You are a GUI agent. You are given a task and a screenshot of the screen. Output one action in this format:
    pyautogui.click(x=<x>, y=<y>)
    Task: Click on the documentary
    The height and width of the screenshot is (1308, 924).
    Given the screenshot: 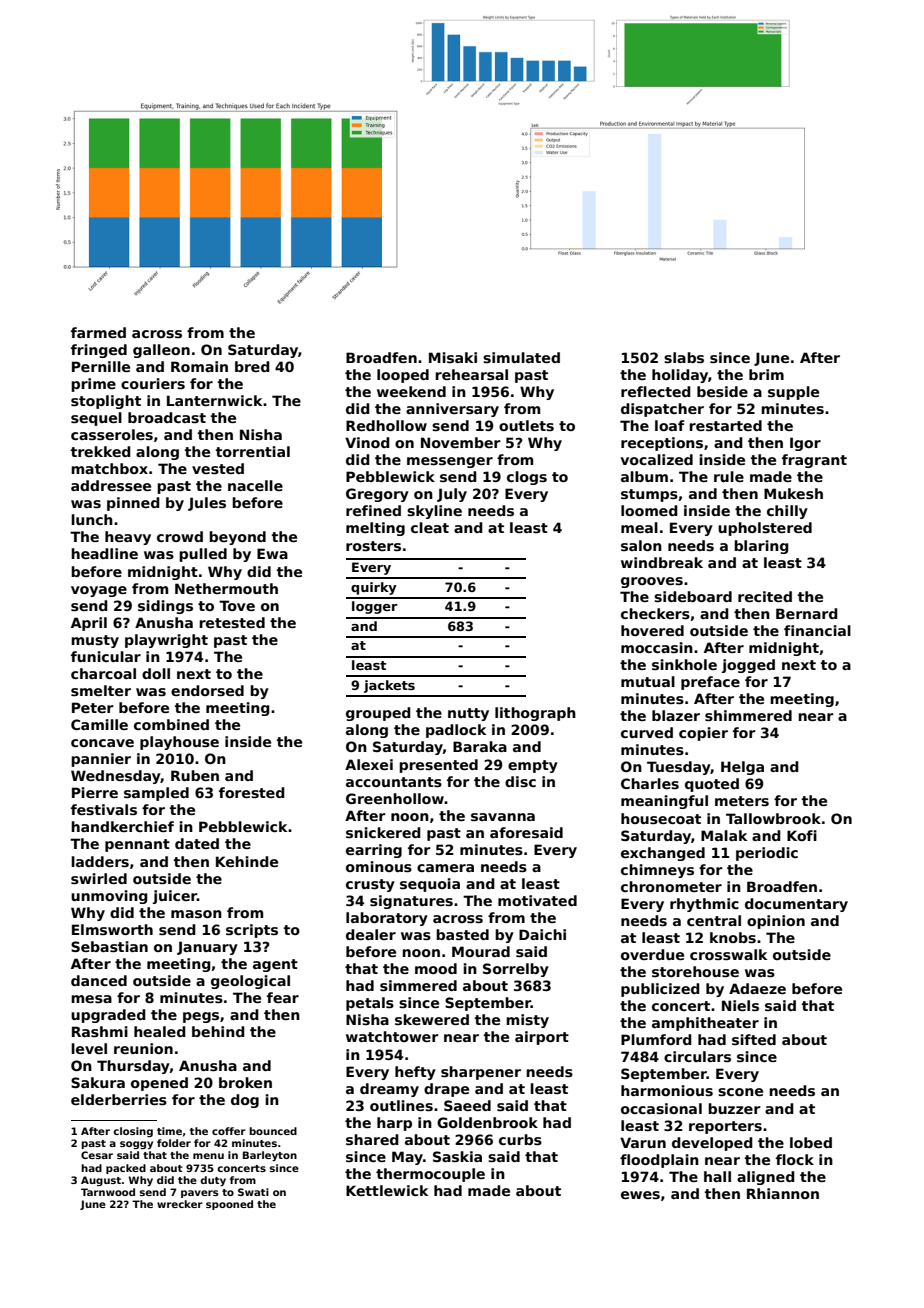 What is the action you would take?
    pyautogui.click(x=796, y=905)
